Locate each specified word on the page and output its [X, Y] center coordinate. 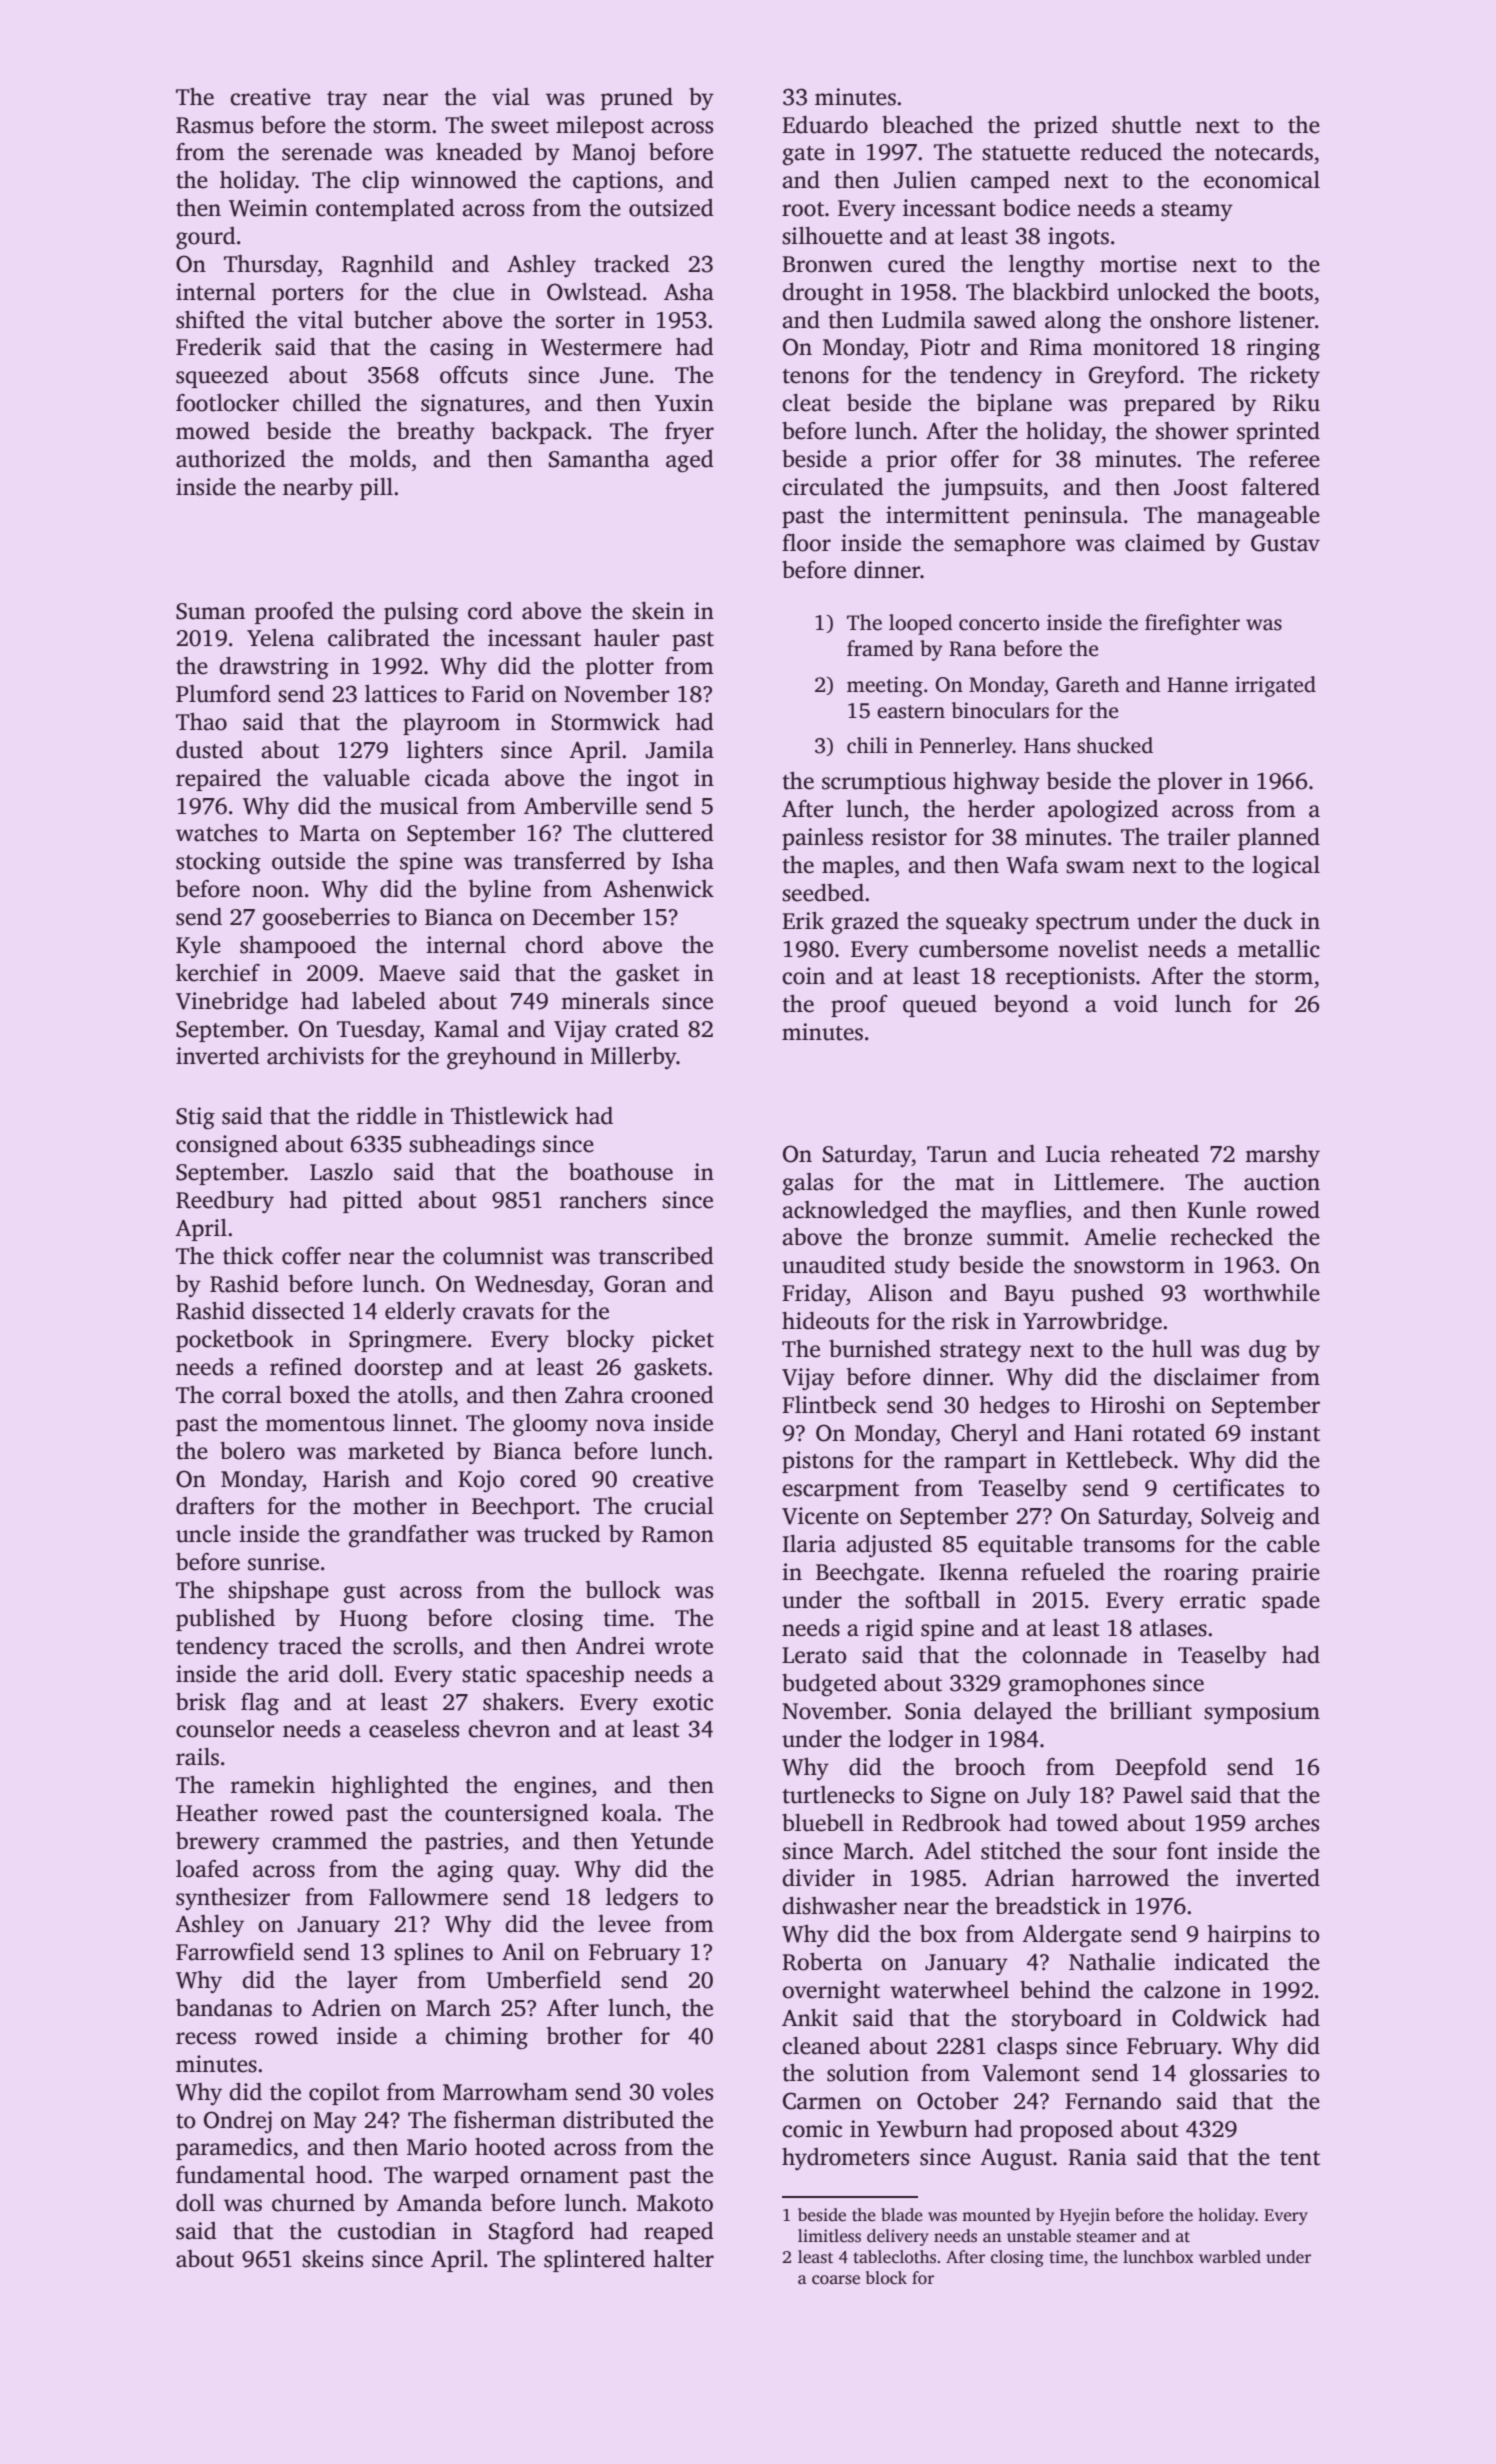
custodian [387, 2231]
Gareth [1087, 684]
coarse [836, 2280]
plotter [620, 668]
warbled [1230, 2257]
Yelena [280, 638]
